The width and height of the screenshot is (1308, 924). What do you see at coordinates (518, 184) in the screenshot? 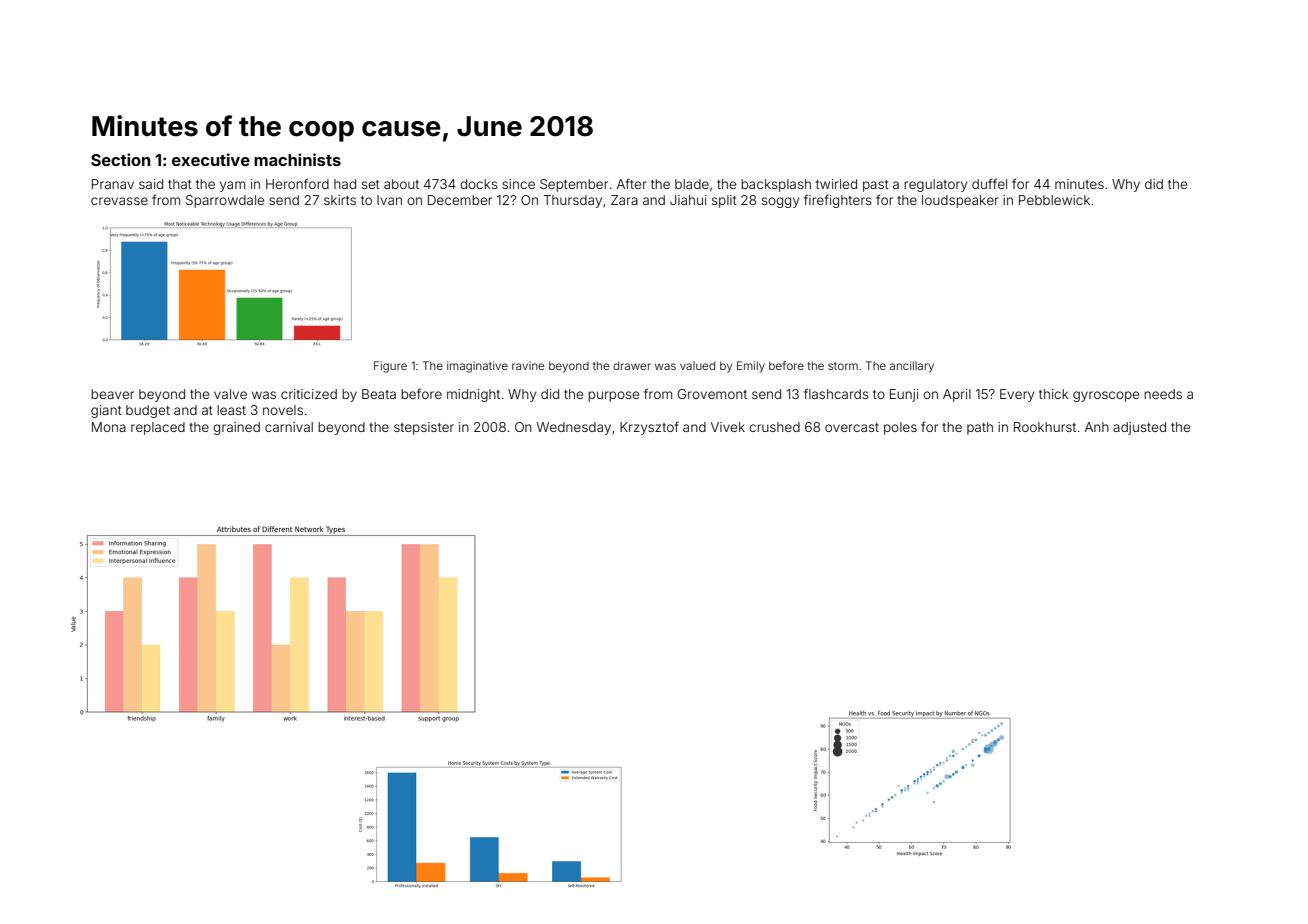
I see `since` at bounding box center [518, 184].
